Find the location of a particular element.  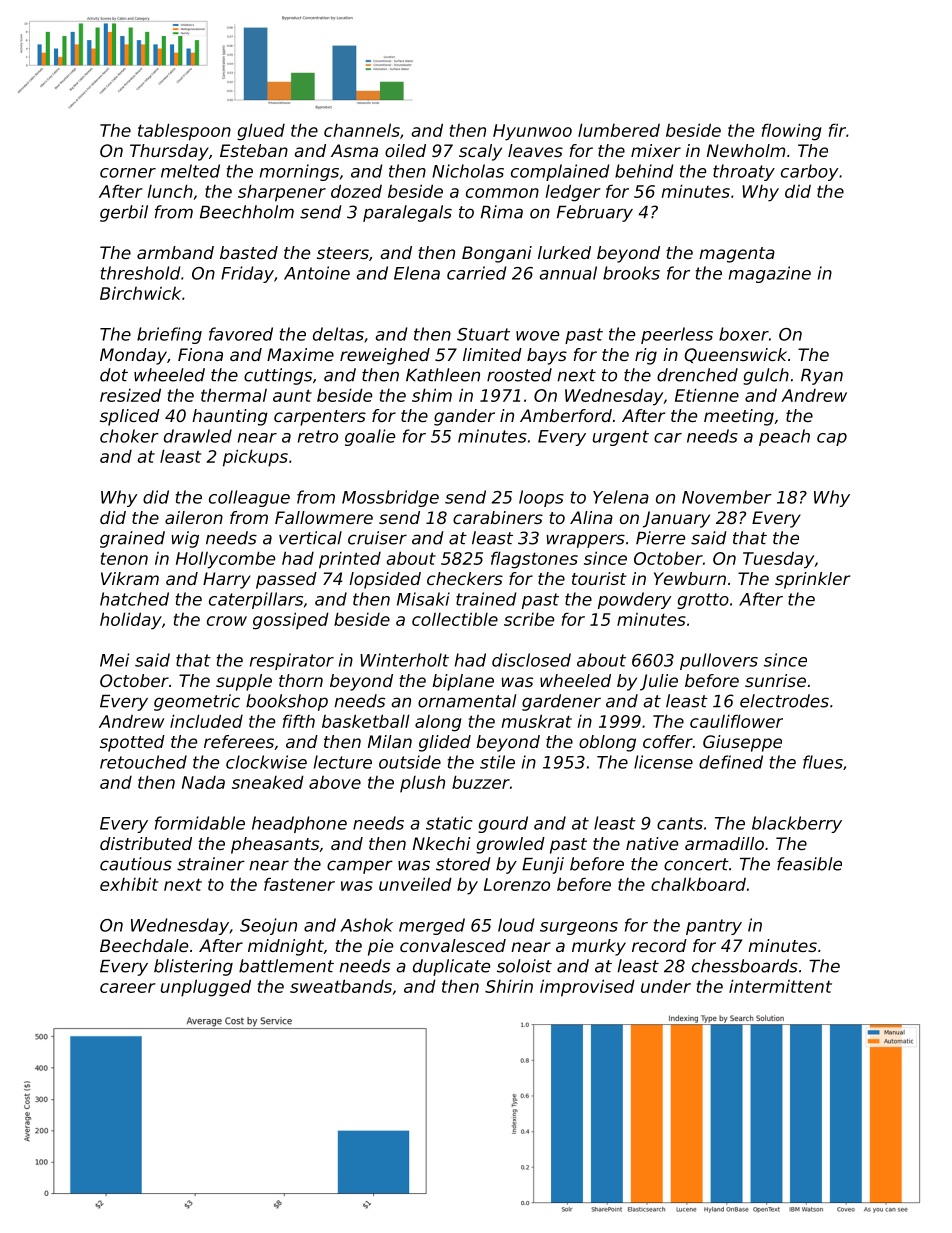

disclosed is located at coordinates (531, 660).
